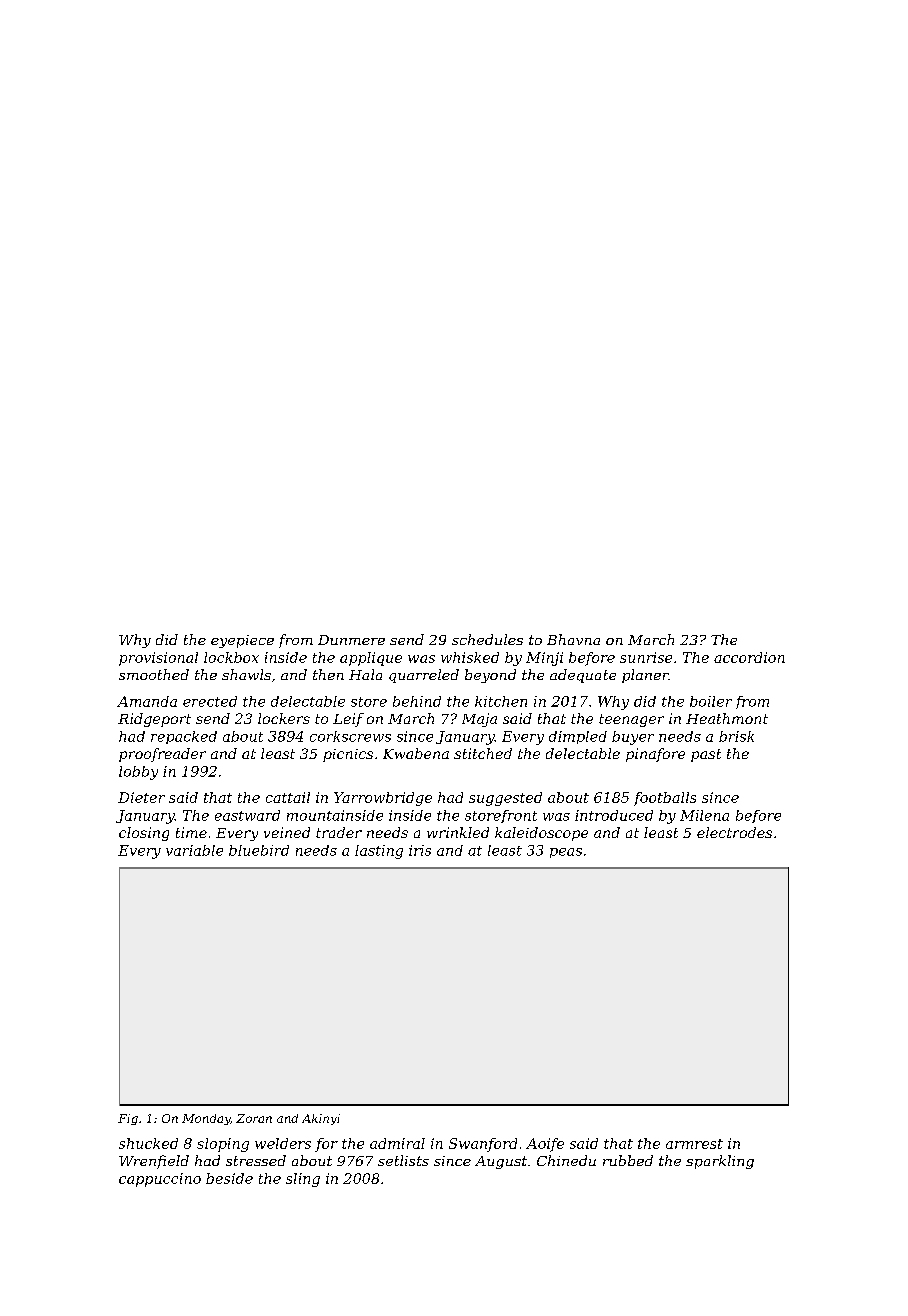 Image resolution: width=908 pixels, height=1316 pixels. I want to click on Ridgeport, so click(154, 720).
